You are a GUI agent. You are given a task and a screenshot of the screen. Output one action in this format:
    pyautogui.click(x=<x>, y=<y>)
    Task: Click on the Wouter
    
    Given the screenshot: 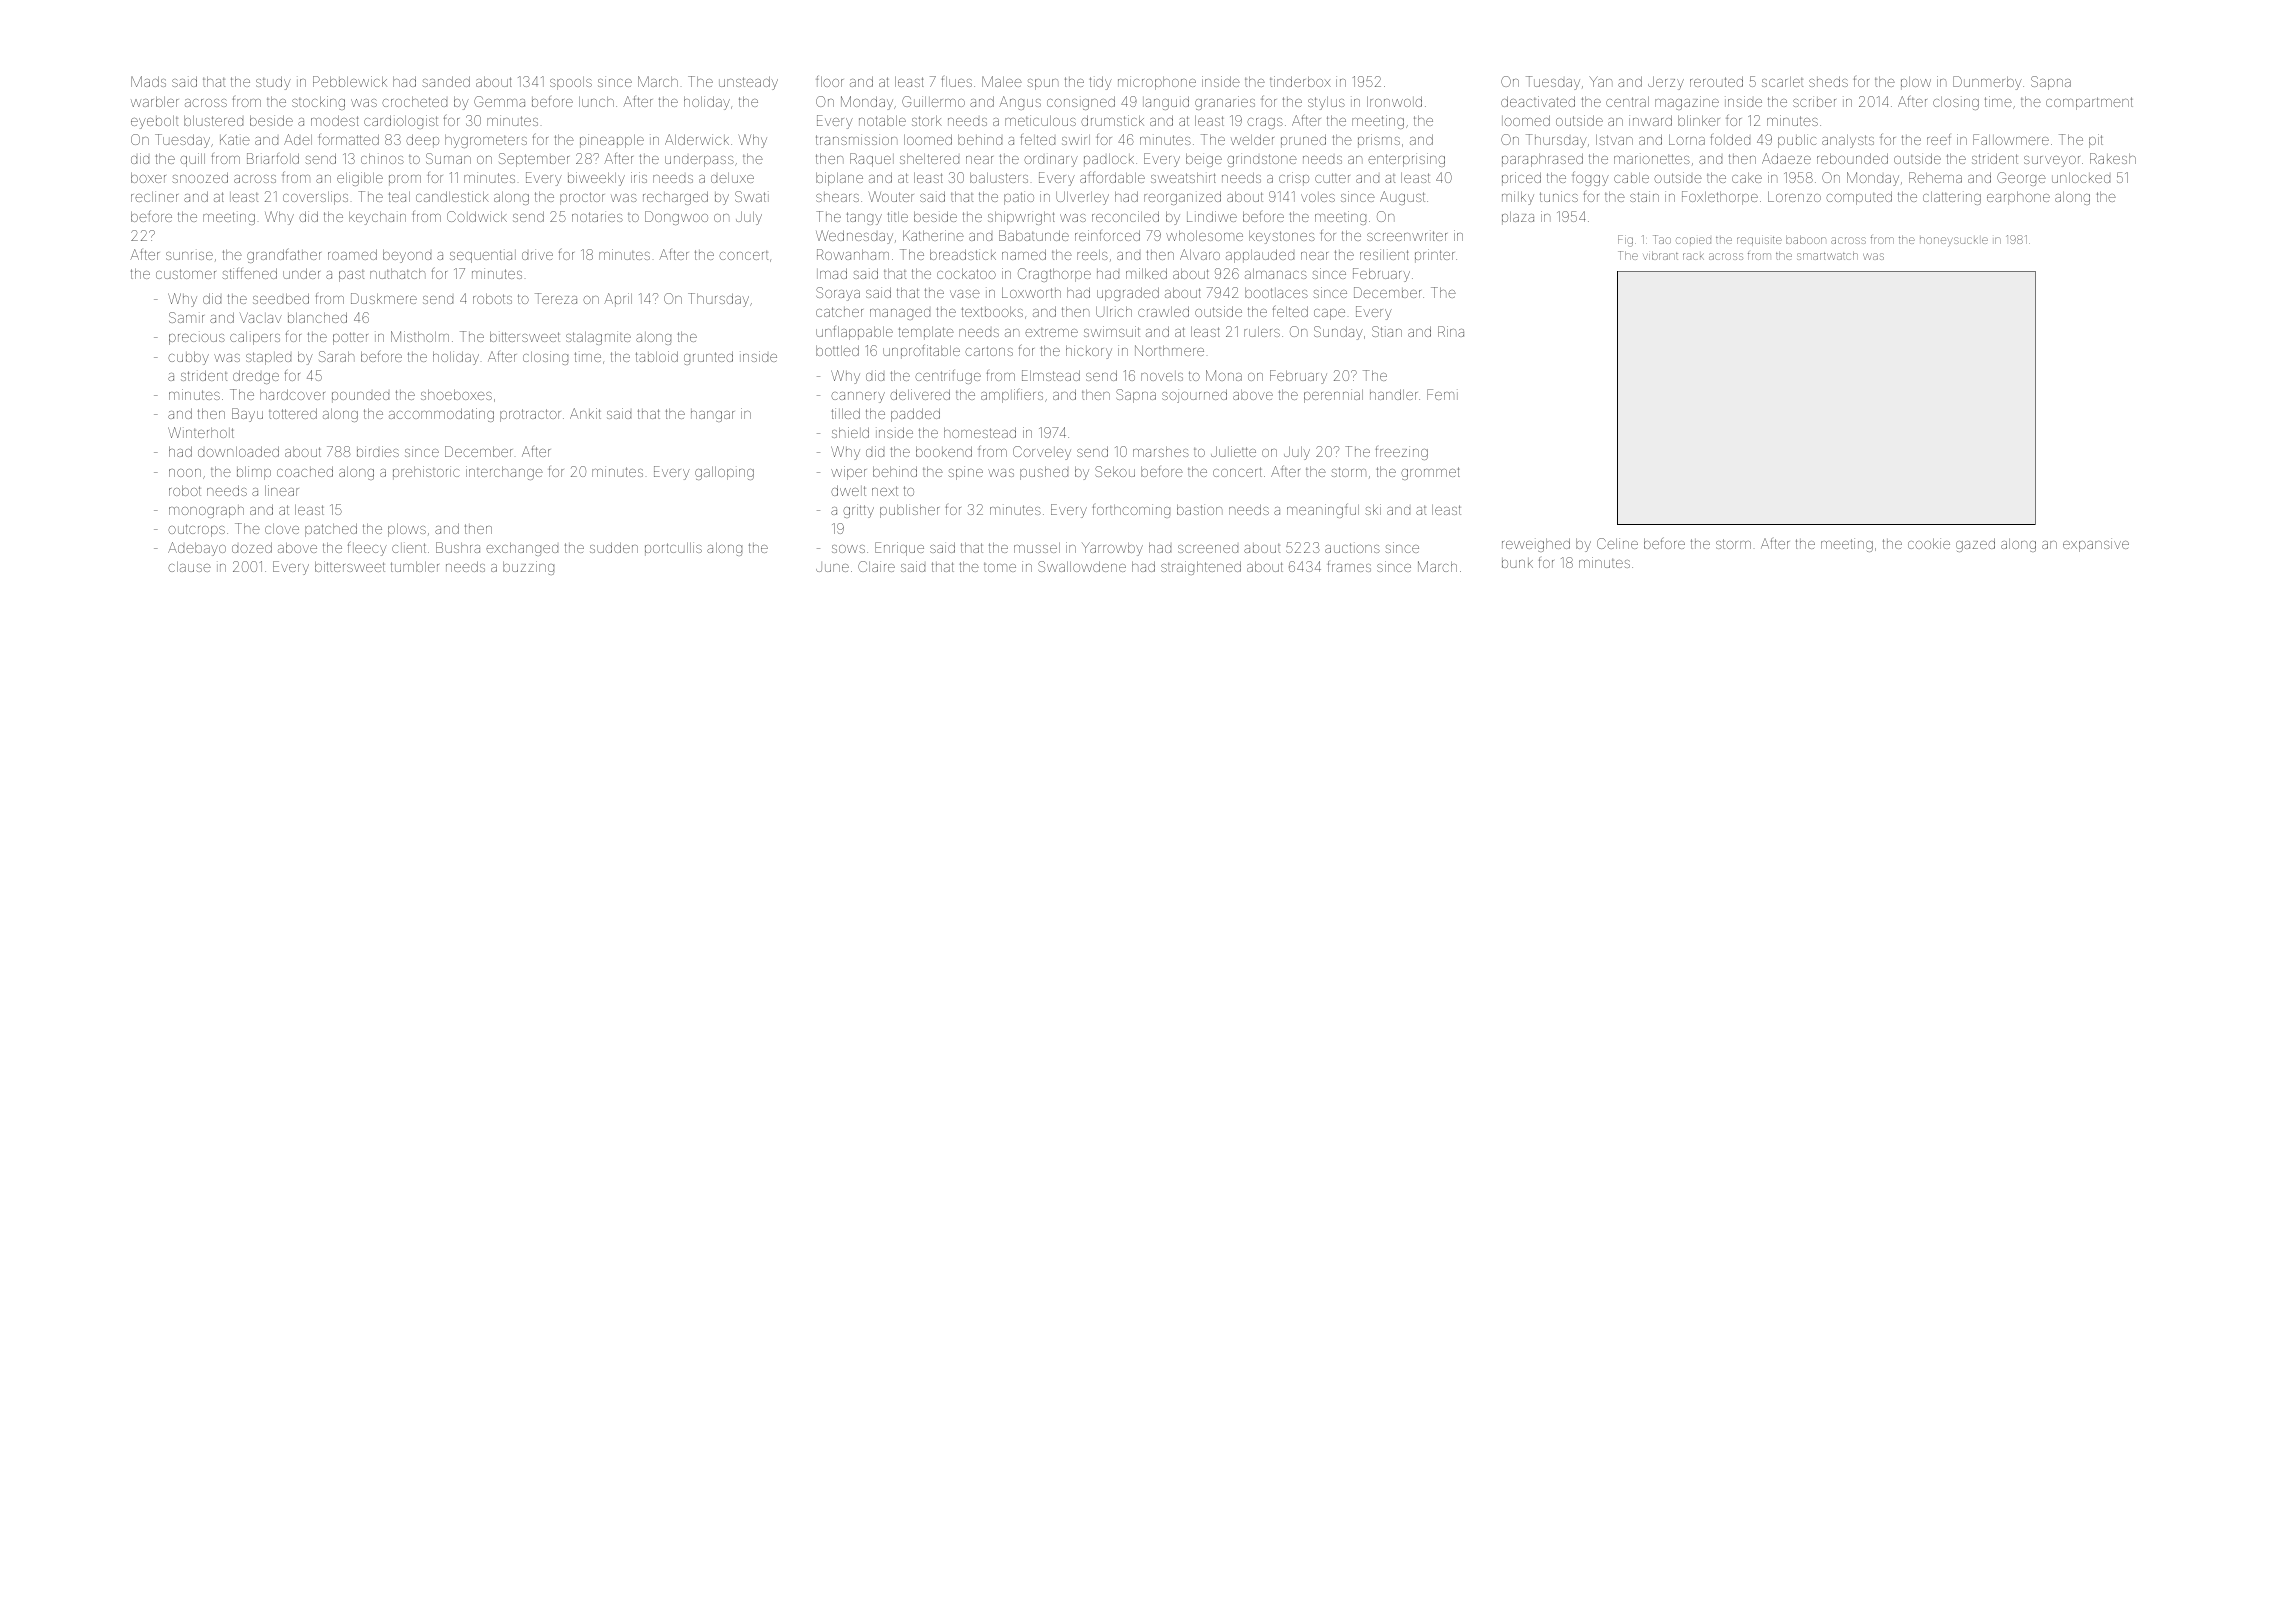 What is the action you would take?
    pyautogui.click(x=891, y=196)
